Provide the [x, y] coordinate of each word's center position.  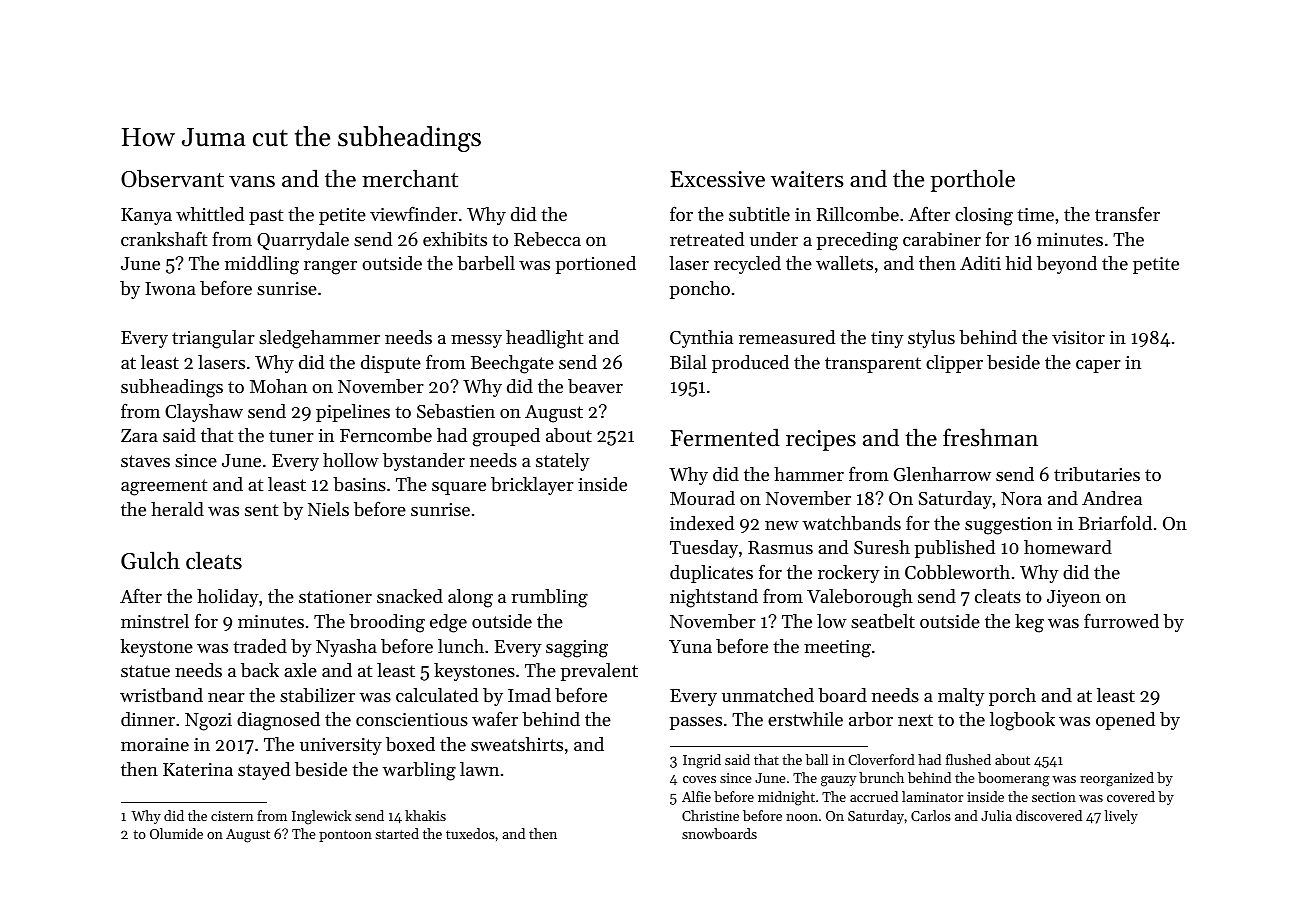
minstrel [155, 621]
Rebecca [547, 239]
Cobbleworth [957, 572]
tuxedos [470, 833]
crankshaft [164, 238]
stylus [931, 339]
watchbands [851, 523]
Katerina [198, 769]
